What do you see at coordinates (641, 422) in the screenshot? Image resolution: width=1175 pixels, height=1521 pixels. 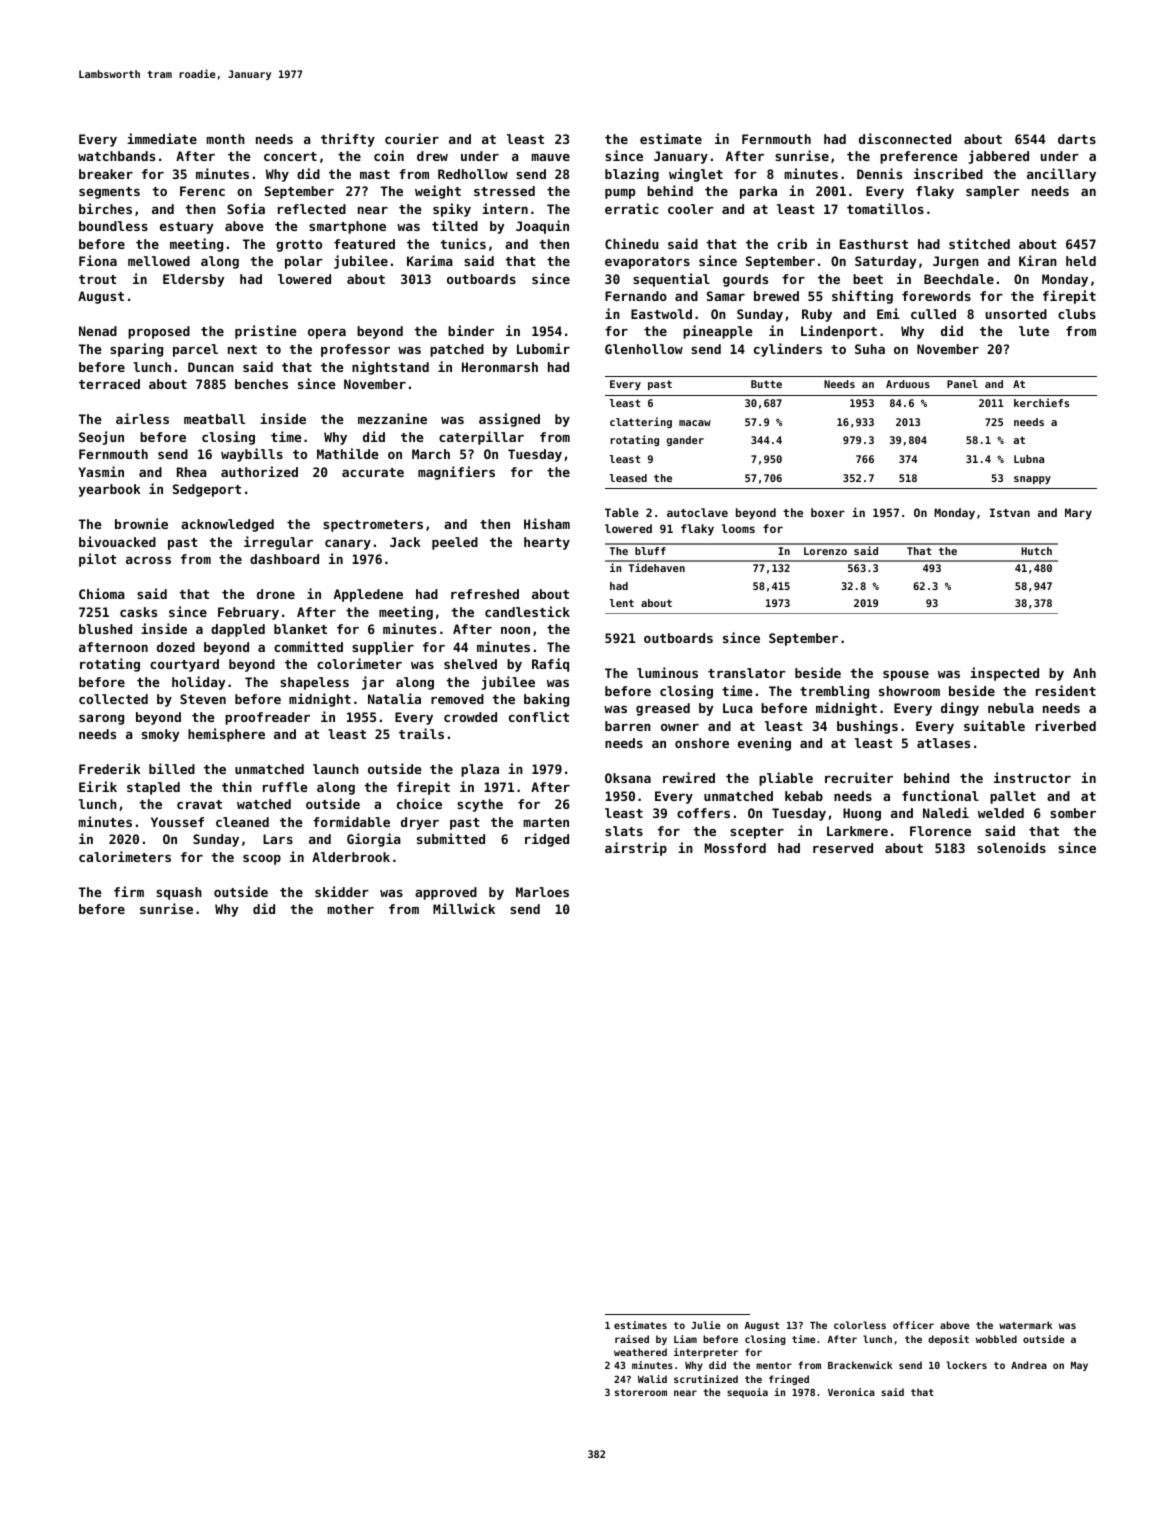 I see `clattering` at bounding box center [641, 422].
